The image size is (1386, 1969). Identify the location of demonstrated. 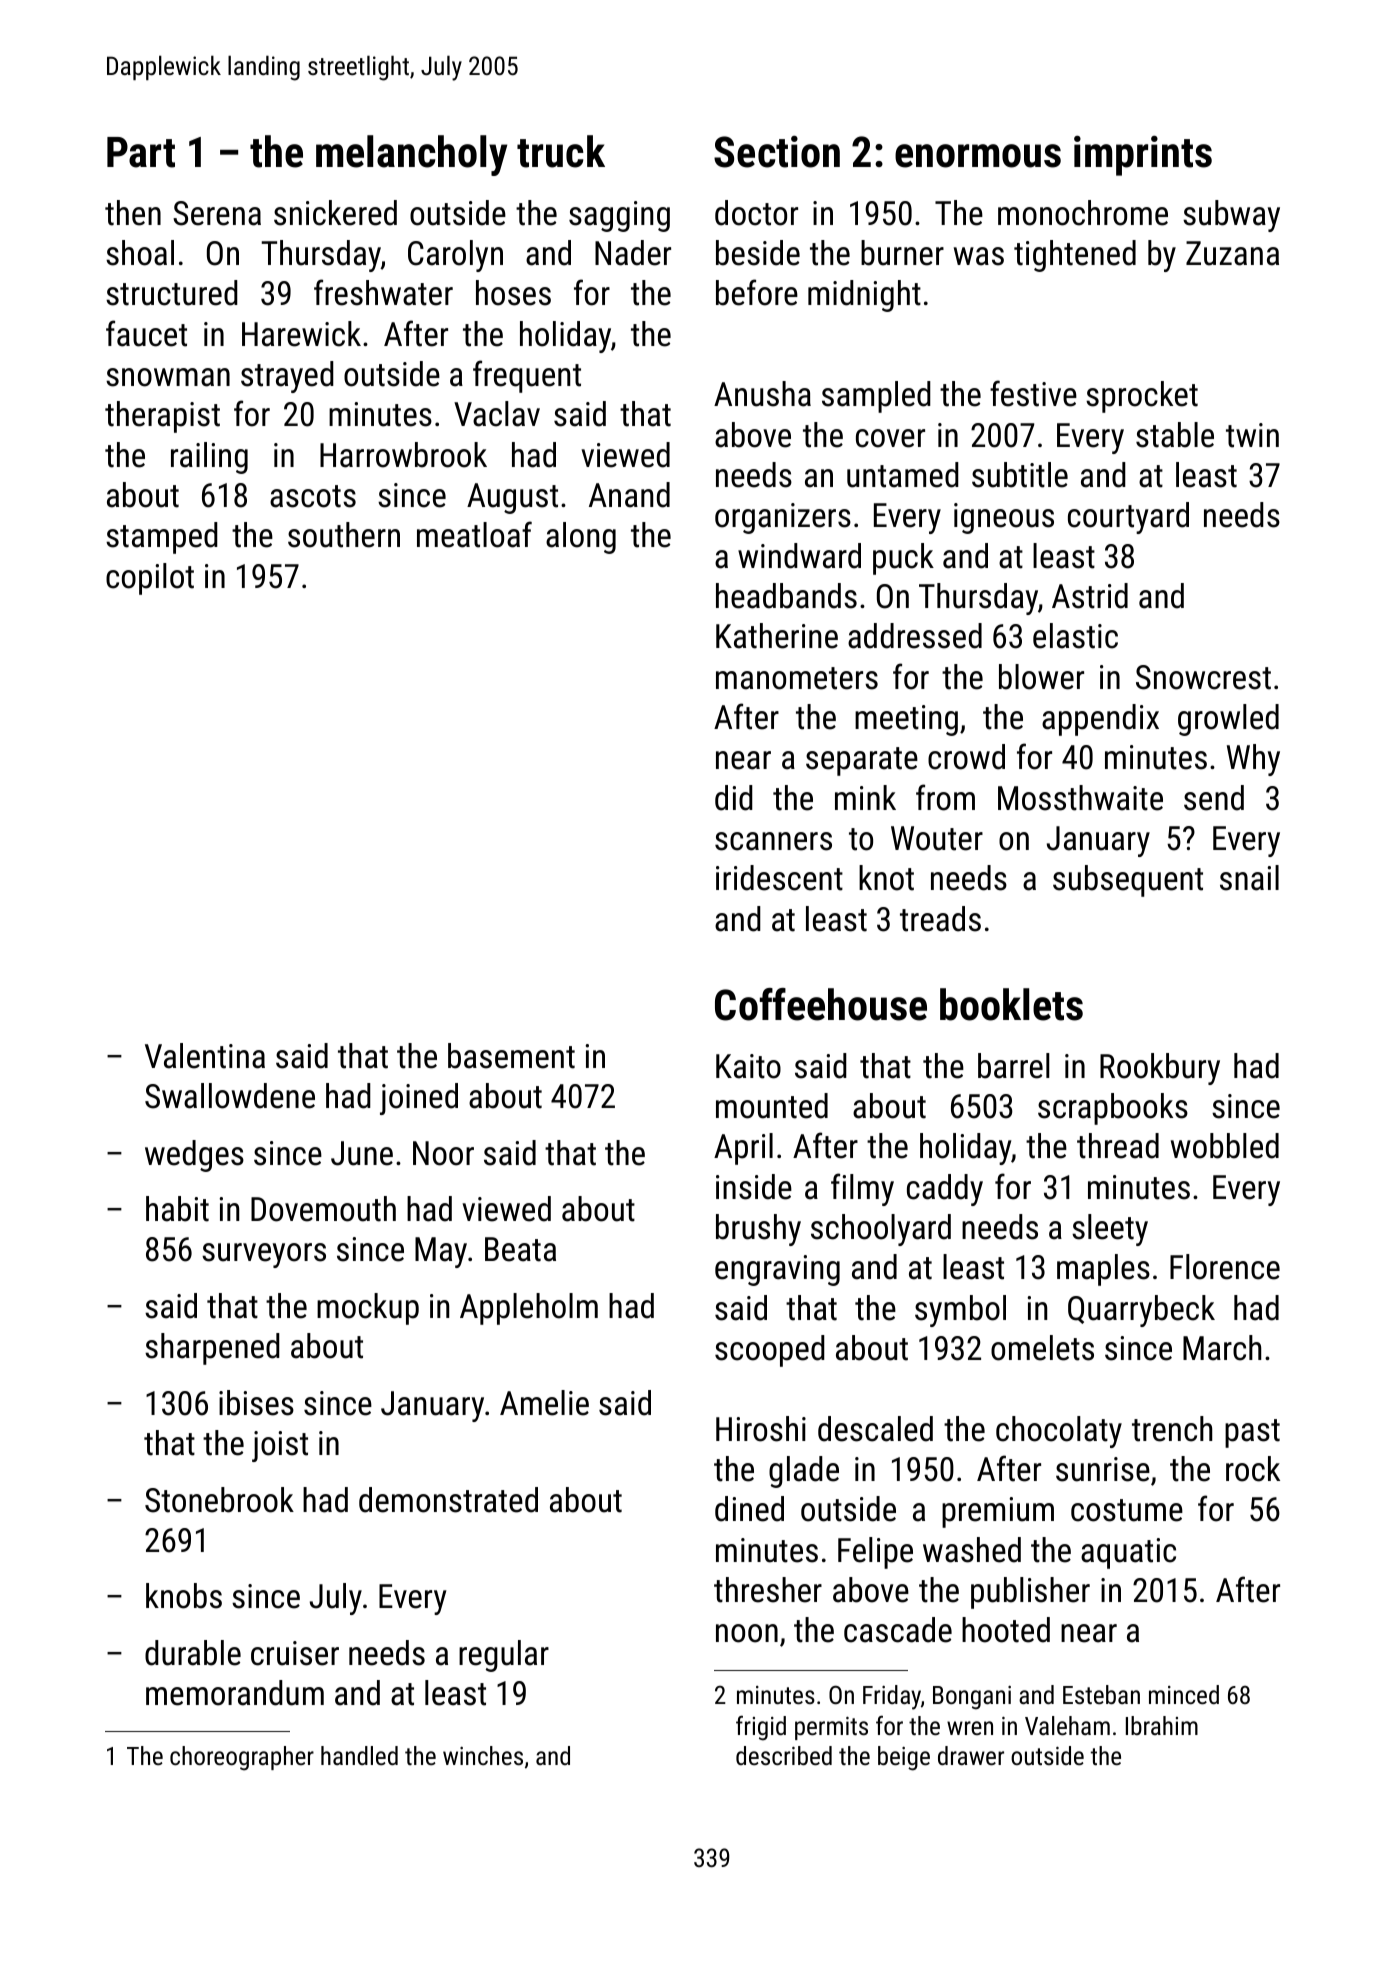
(448, 1500).
